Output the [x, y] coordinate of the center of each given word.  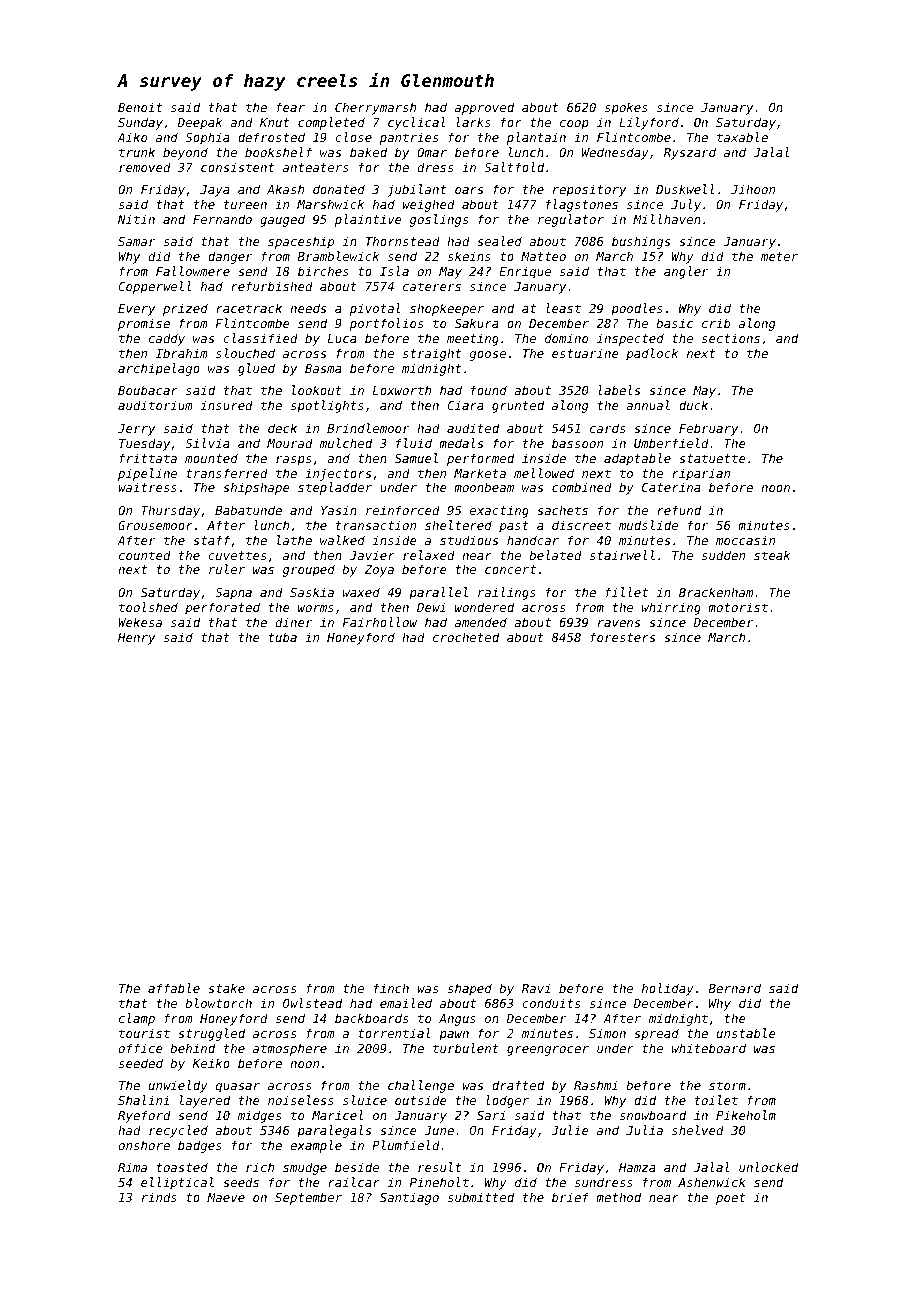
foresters [623, 637]
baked [368, 152]
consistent [237, 167]
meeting [473, 339]
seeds [241, 1182]
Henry [136, 639]
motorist [738, 607]
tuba [283, 637]
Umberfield [671, 443]
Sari [491, 1115]
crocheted [466, 637]
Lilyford [649, 123]
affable [174, 988]
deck [282, 428]
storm [727, 1085]
